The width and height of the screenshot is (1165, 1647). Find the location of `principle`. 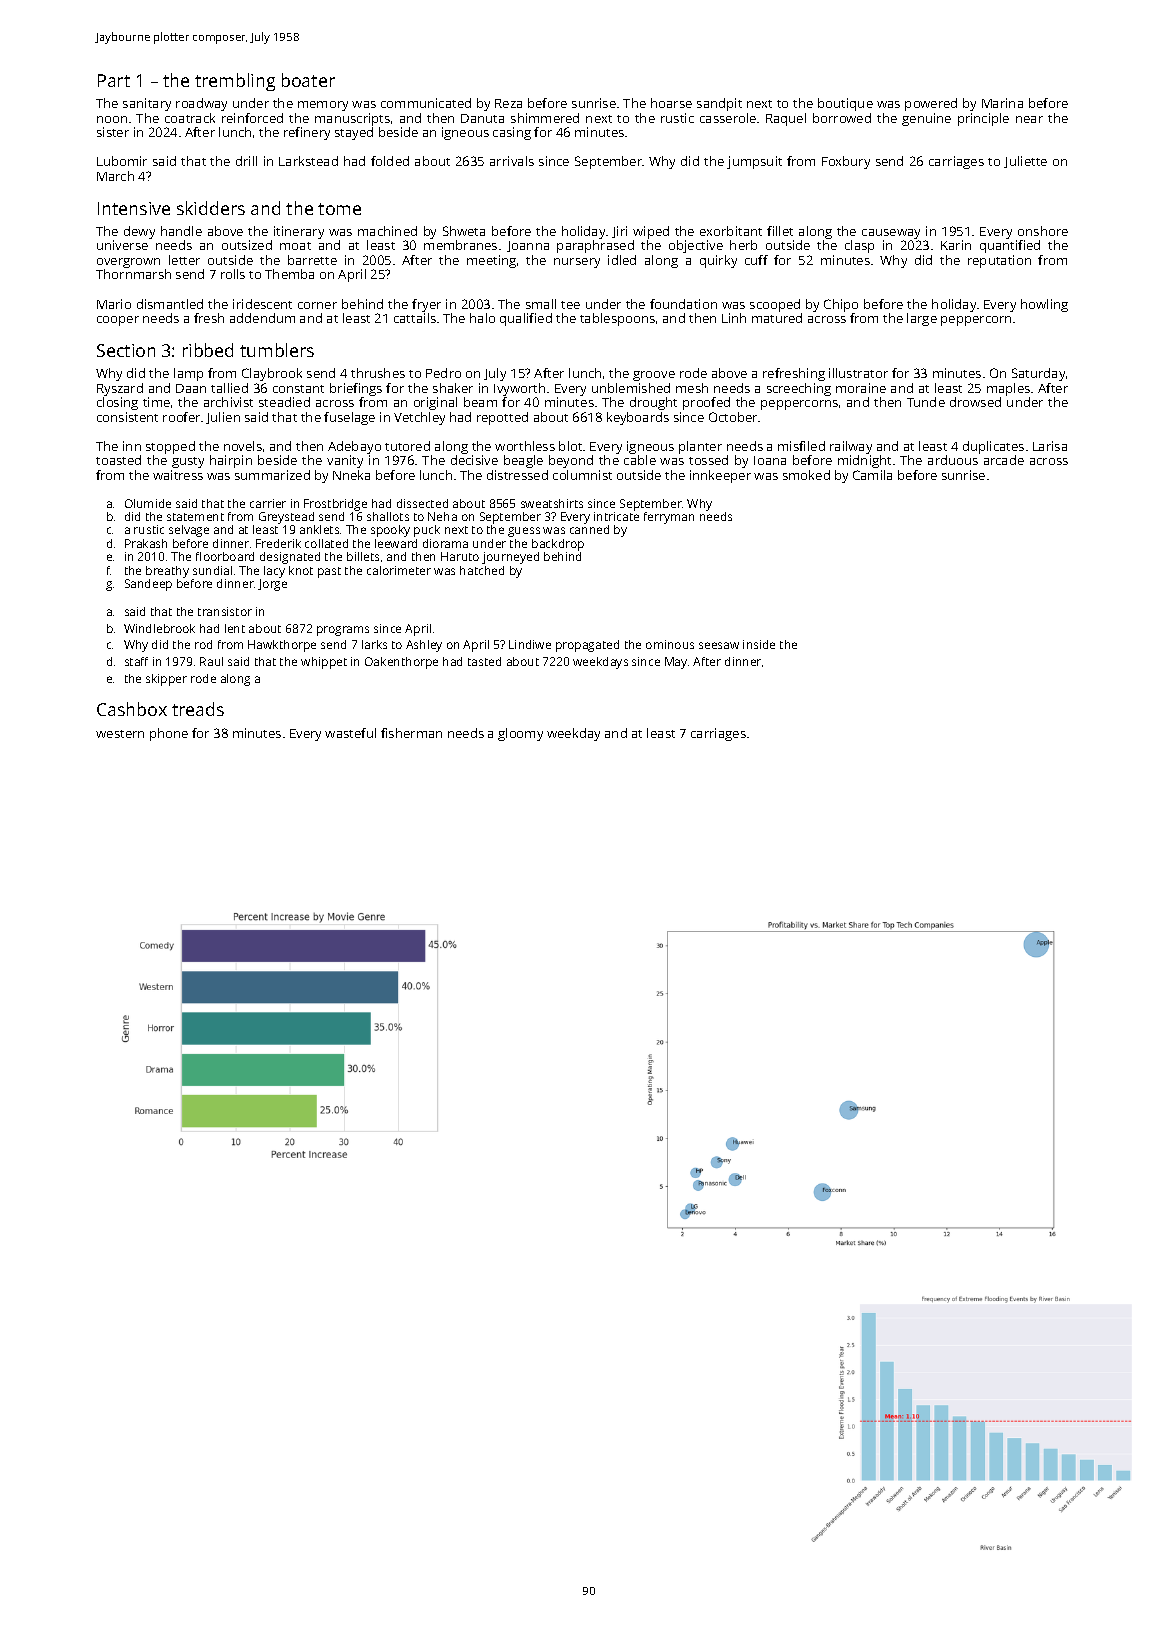

principle is located at coordinates (983, 119).
